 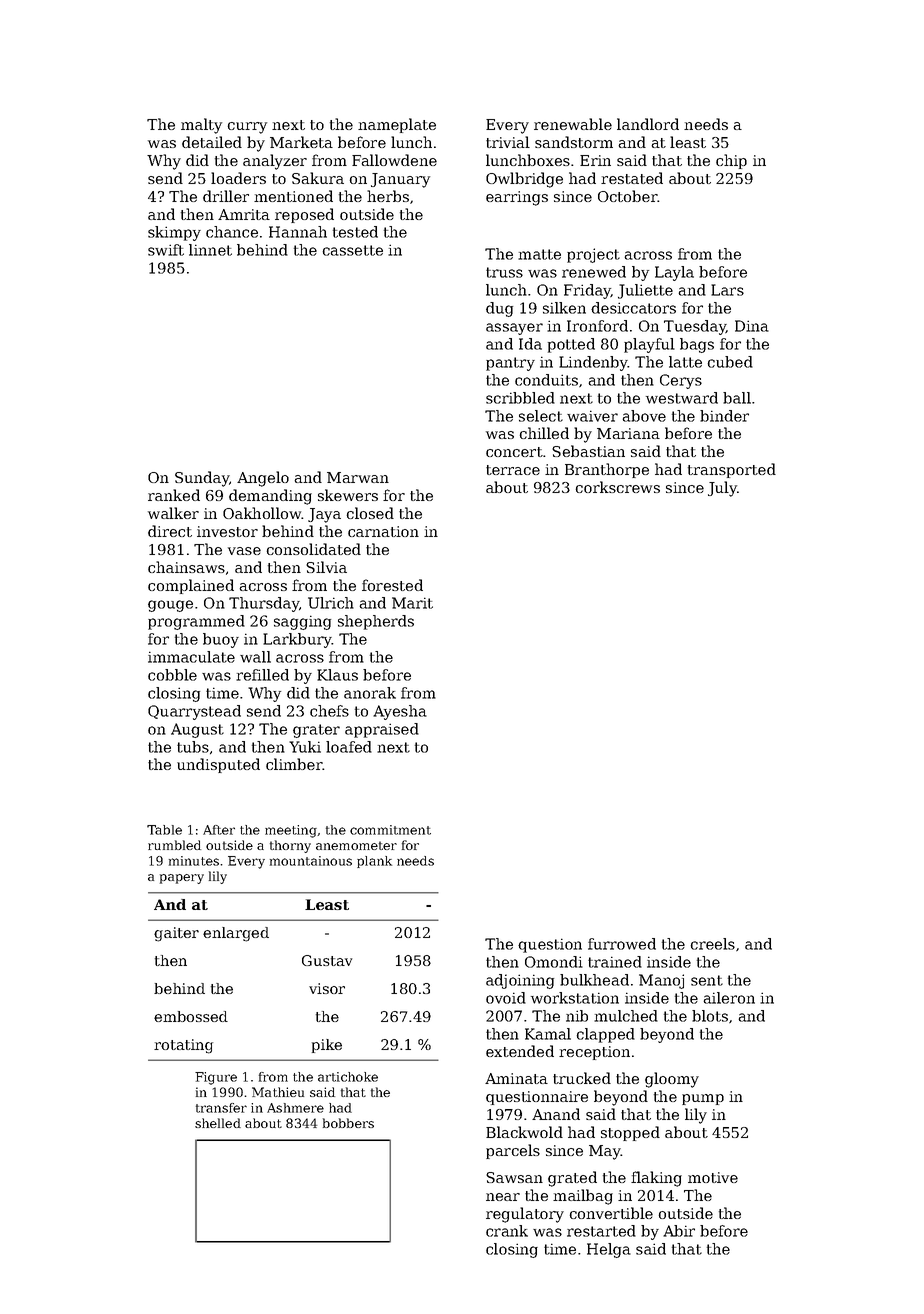 I want to click on potted, so click(x=571, y=345).
